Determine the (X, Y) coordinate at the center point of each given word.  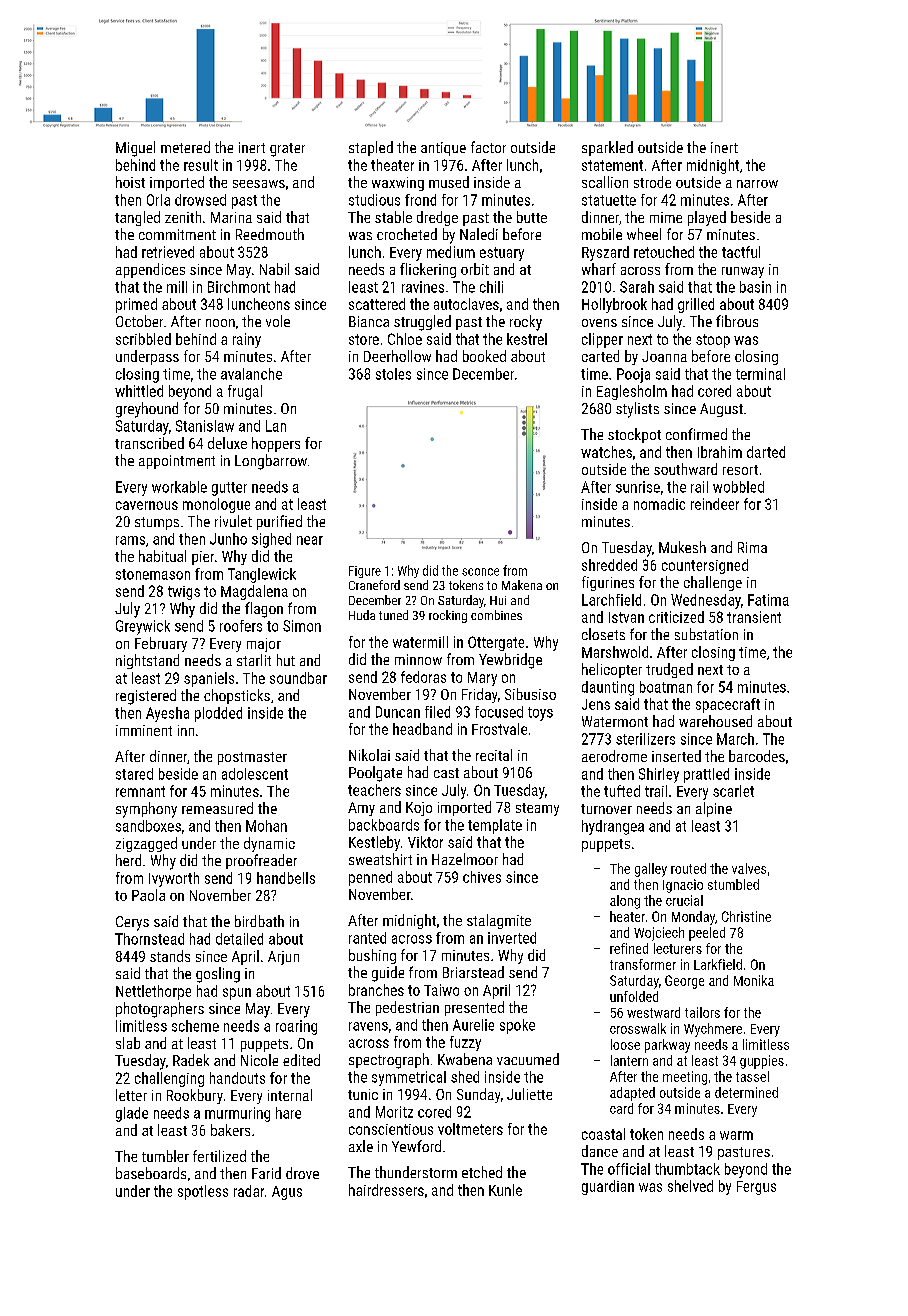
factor (488, 147)
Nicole (259, 1060)
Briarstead (473, 972)
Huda (362, 615)
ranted (367, 938)
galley (651, 870)
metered (185, 147)
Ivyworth (174, 879)
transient (754, 617)
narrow (757, 184)
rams (130, 540)
